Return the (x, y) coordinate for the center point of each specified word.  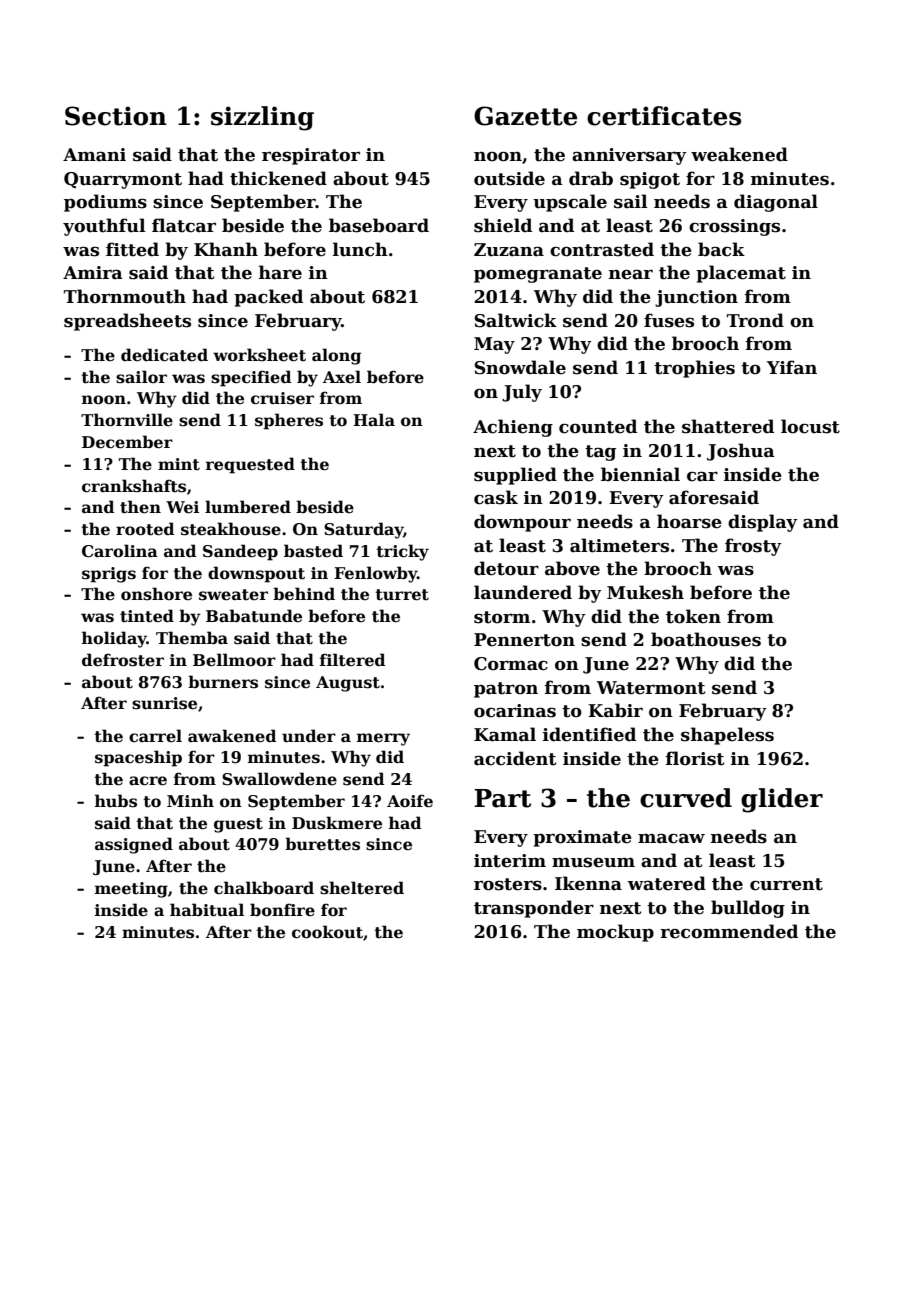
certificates (664, 116)
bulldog (748, 909)
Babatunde (254, 616)
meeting (131, 890)
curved (686, 798)
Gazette (525, 116)
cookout (327, 932)
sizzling (262, 118)
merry (383, 739)
